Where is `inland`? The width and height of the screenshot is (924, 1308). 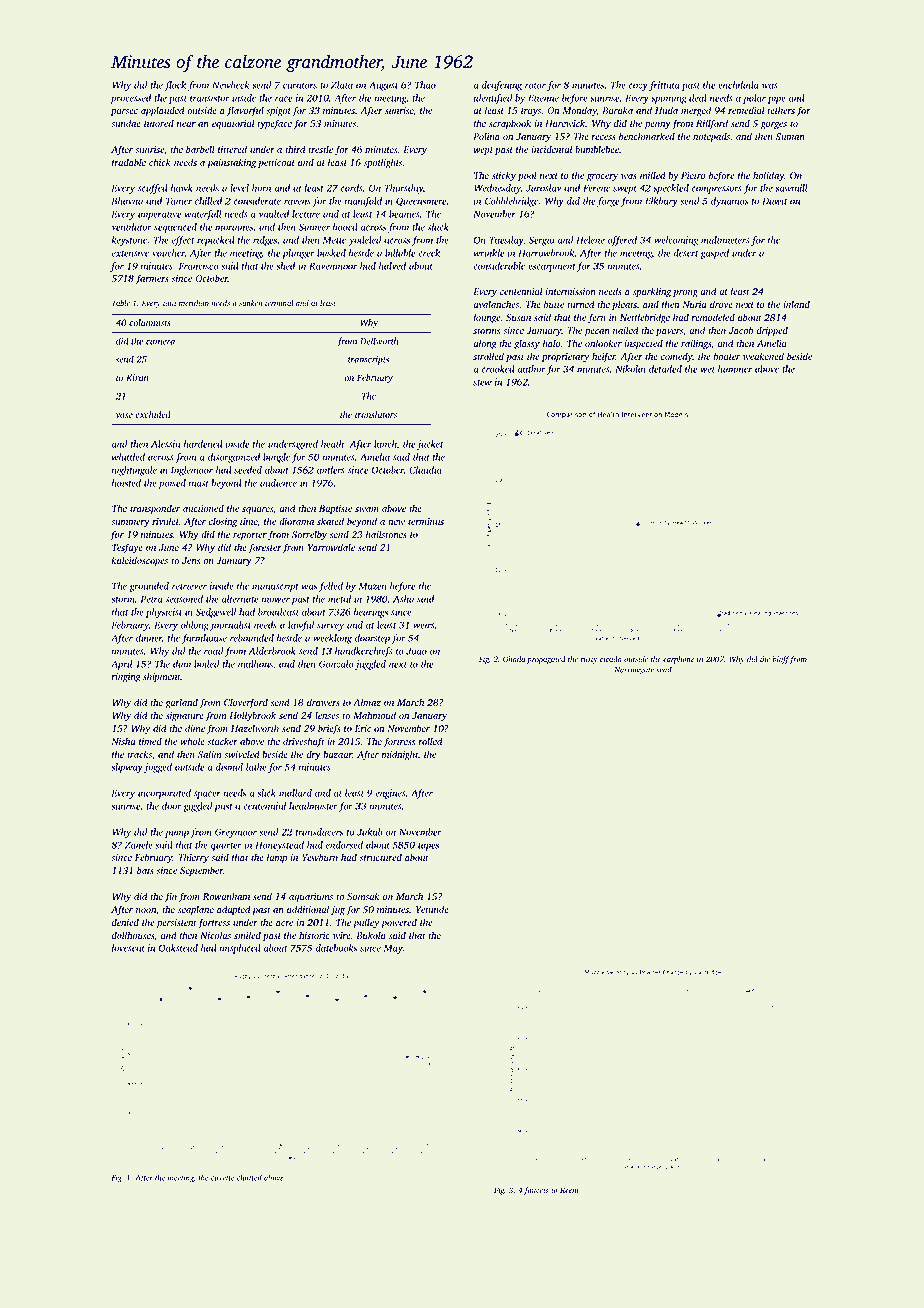
inland is located at coordinates (796, 304).
